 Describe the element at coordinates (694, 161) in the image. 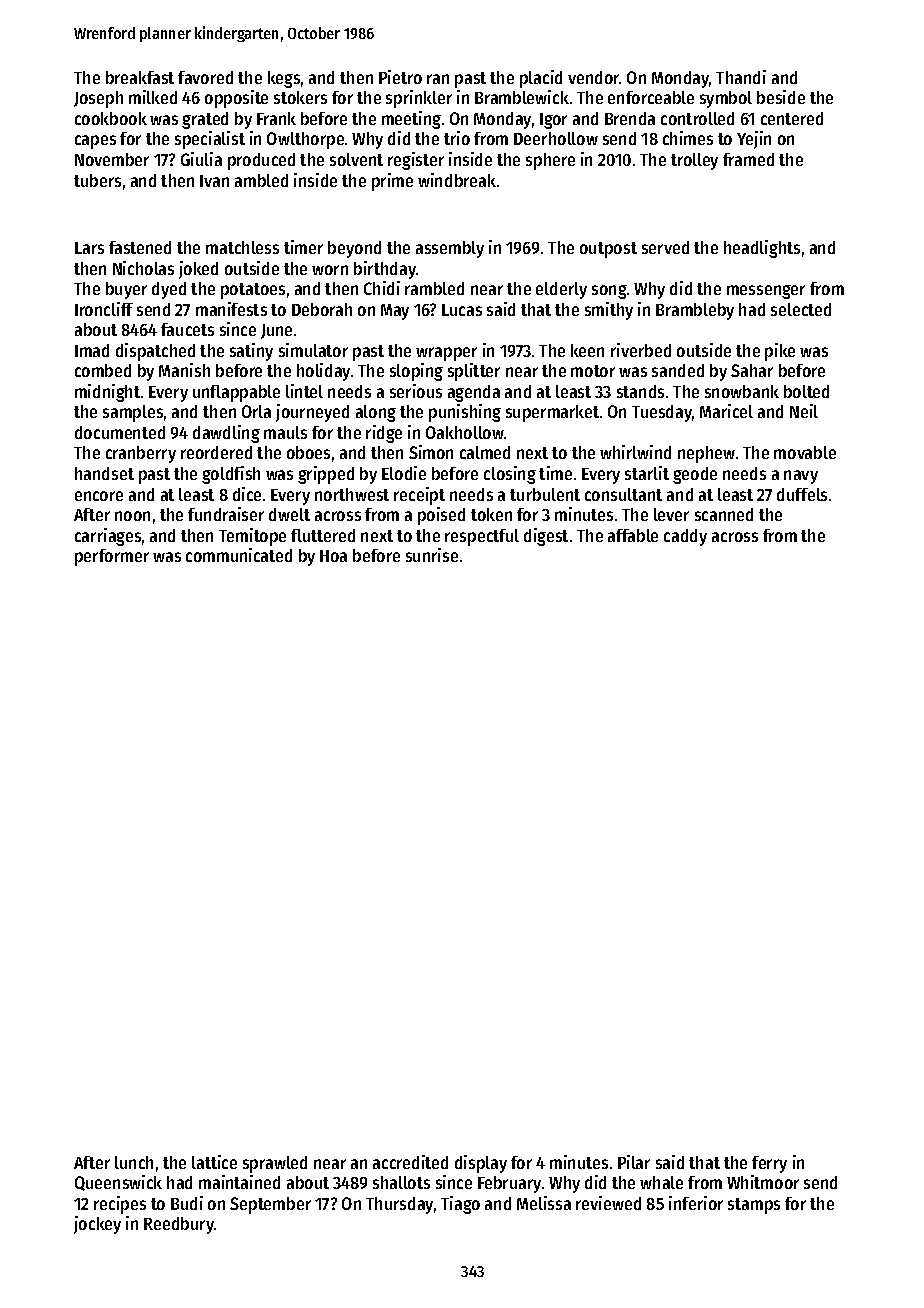

I see `trolley` at that location.
